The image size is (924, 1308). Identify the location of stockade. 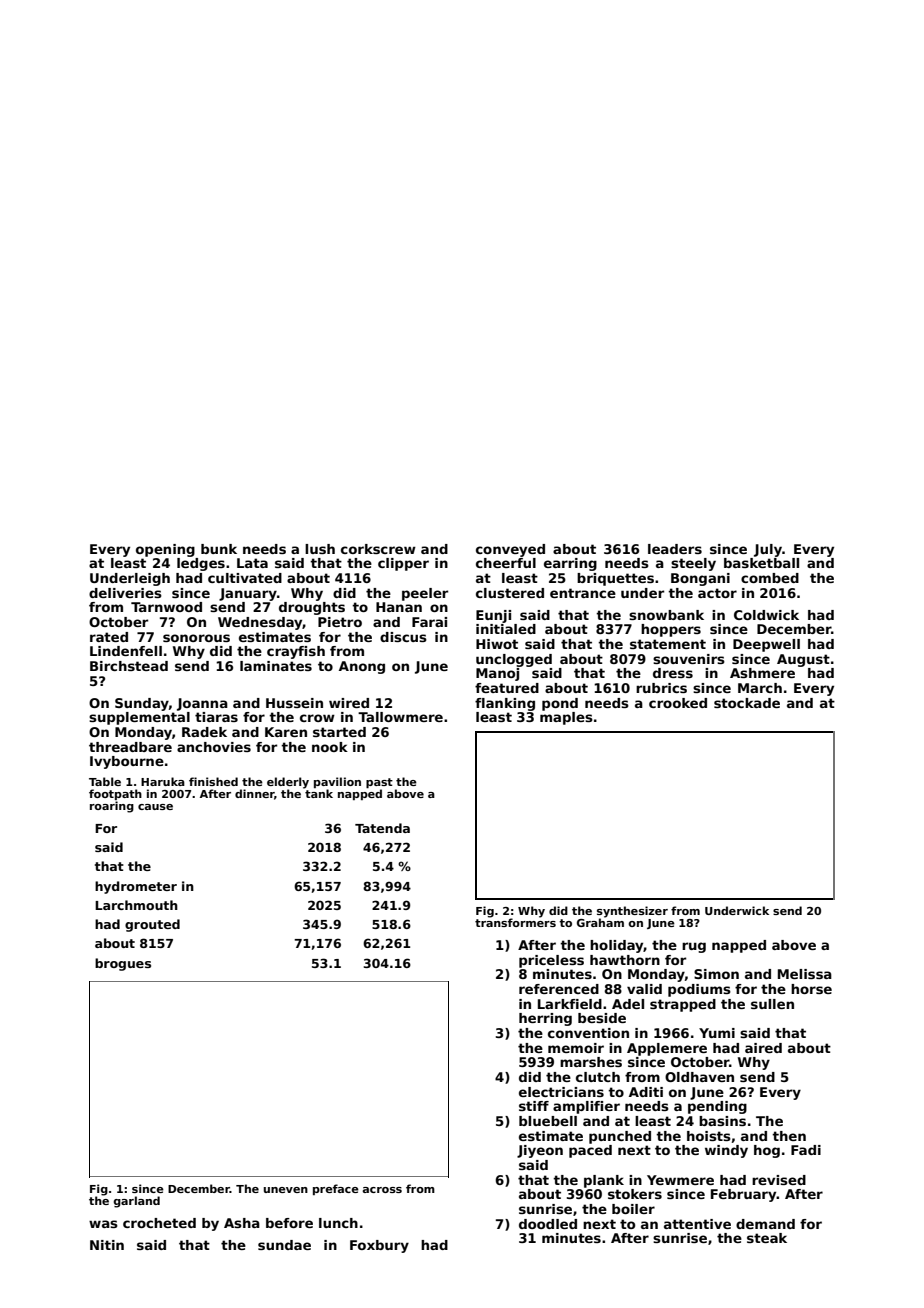
(747, 703).
